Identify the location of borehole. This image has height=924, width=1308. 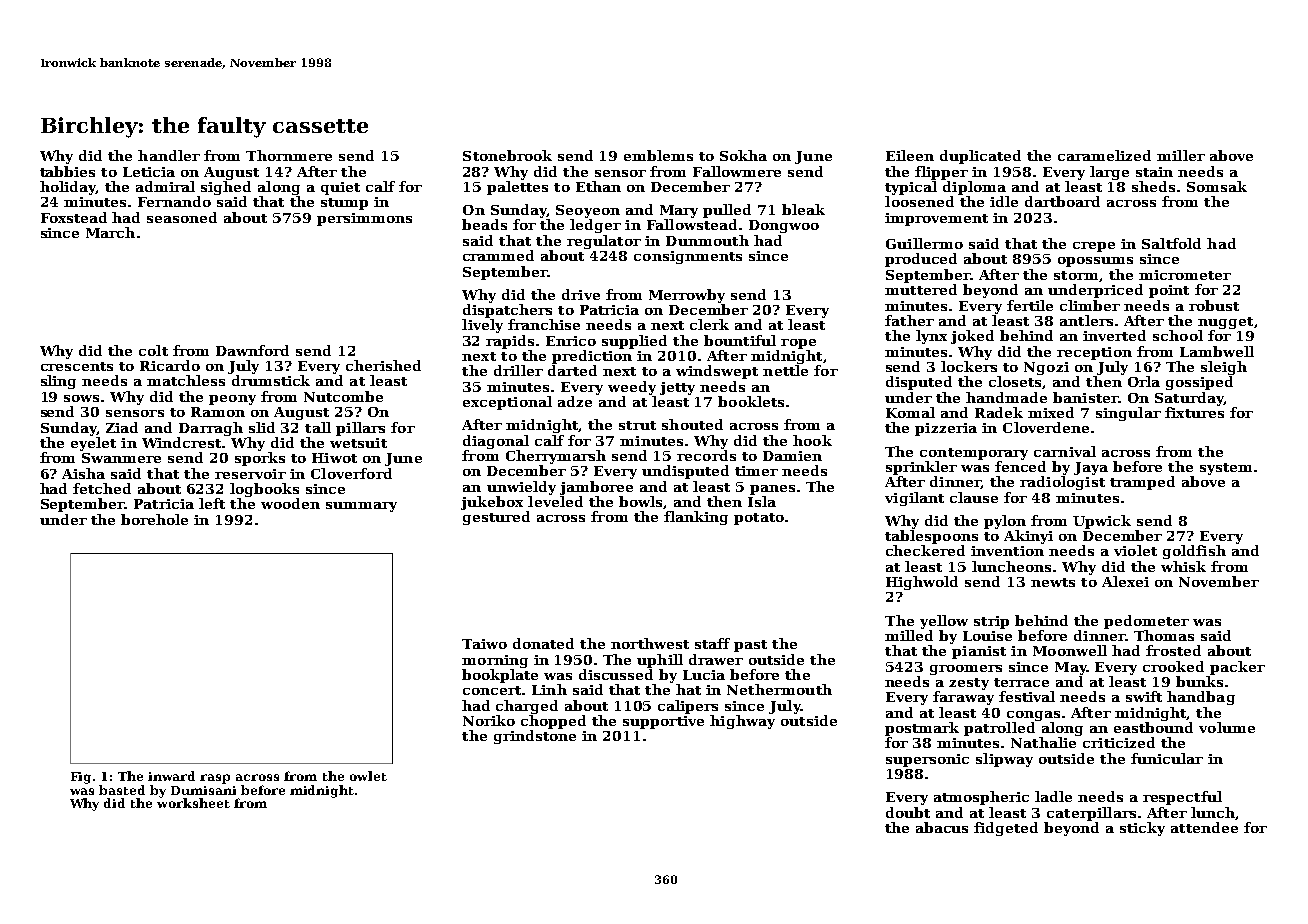
(154, 519).
